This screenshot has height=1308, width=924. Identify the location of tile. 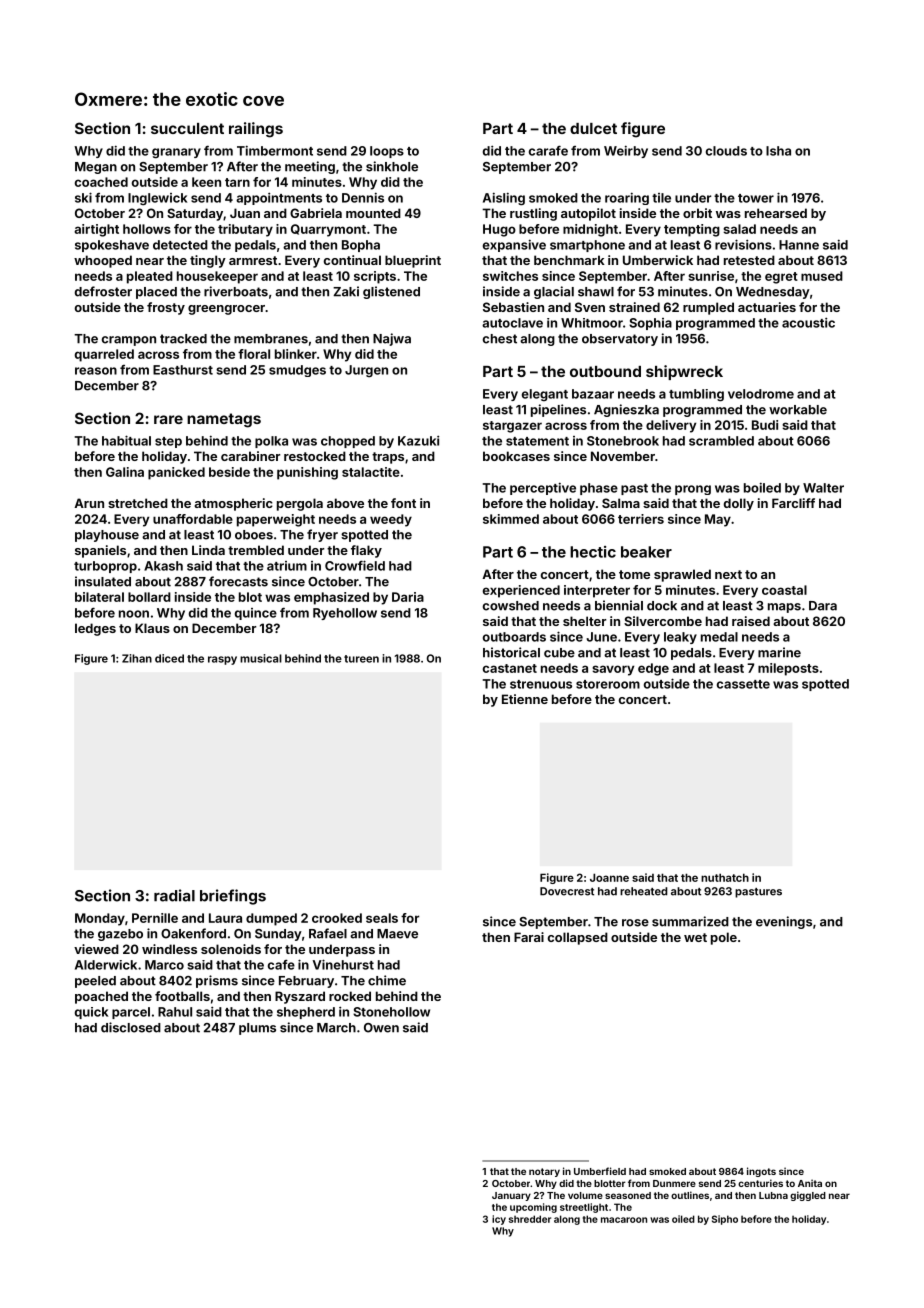
(661, 198).
